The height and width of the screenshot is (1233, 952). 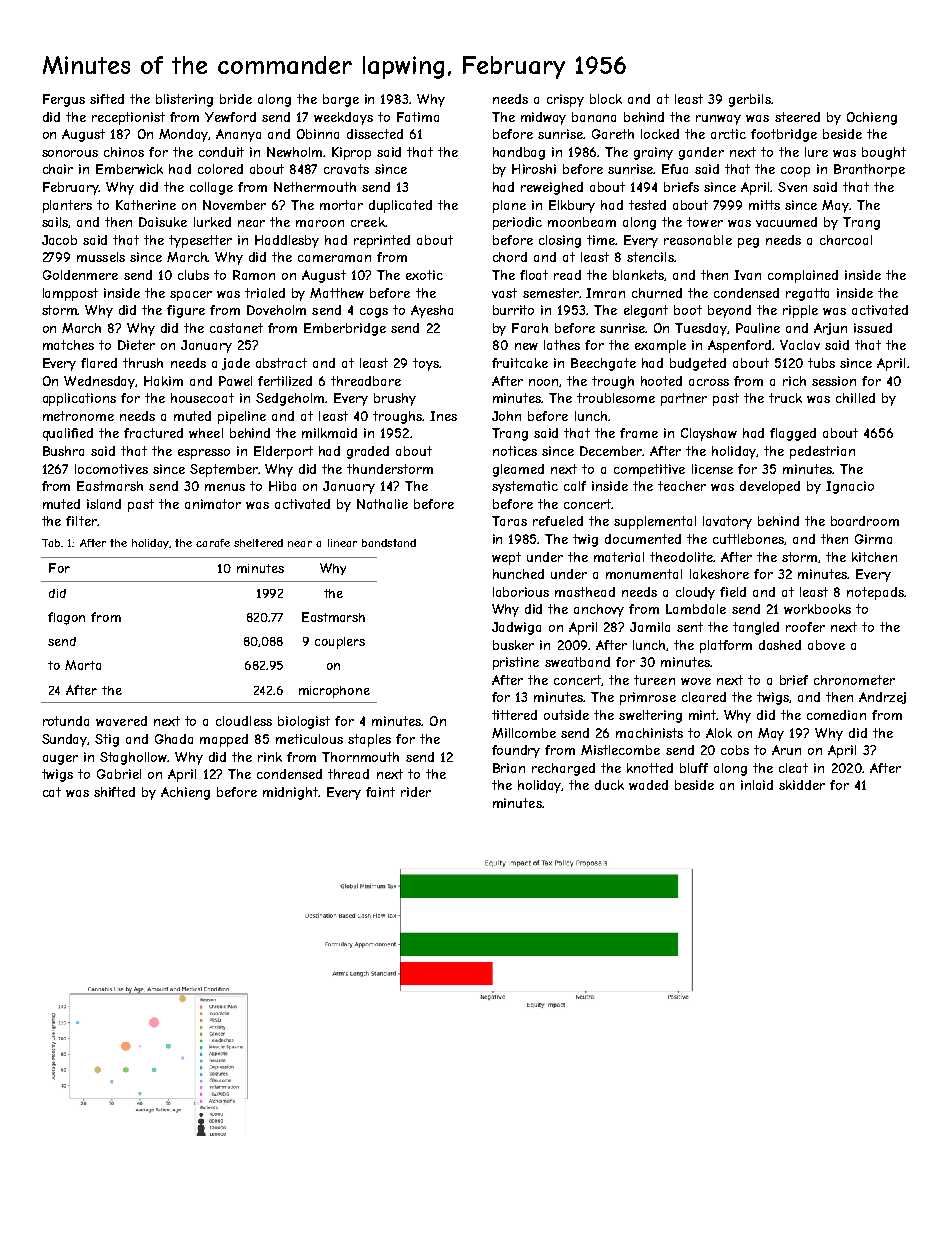 What do you see at coordinates (134, 758) in the screenshot?
I see `Staghollow` at bounding box center [134, 758].
